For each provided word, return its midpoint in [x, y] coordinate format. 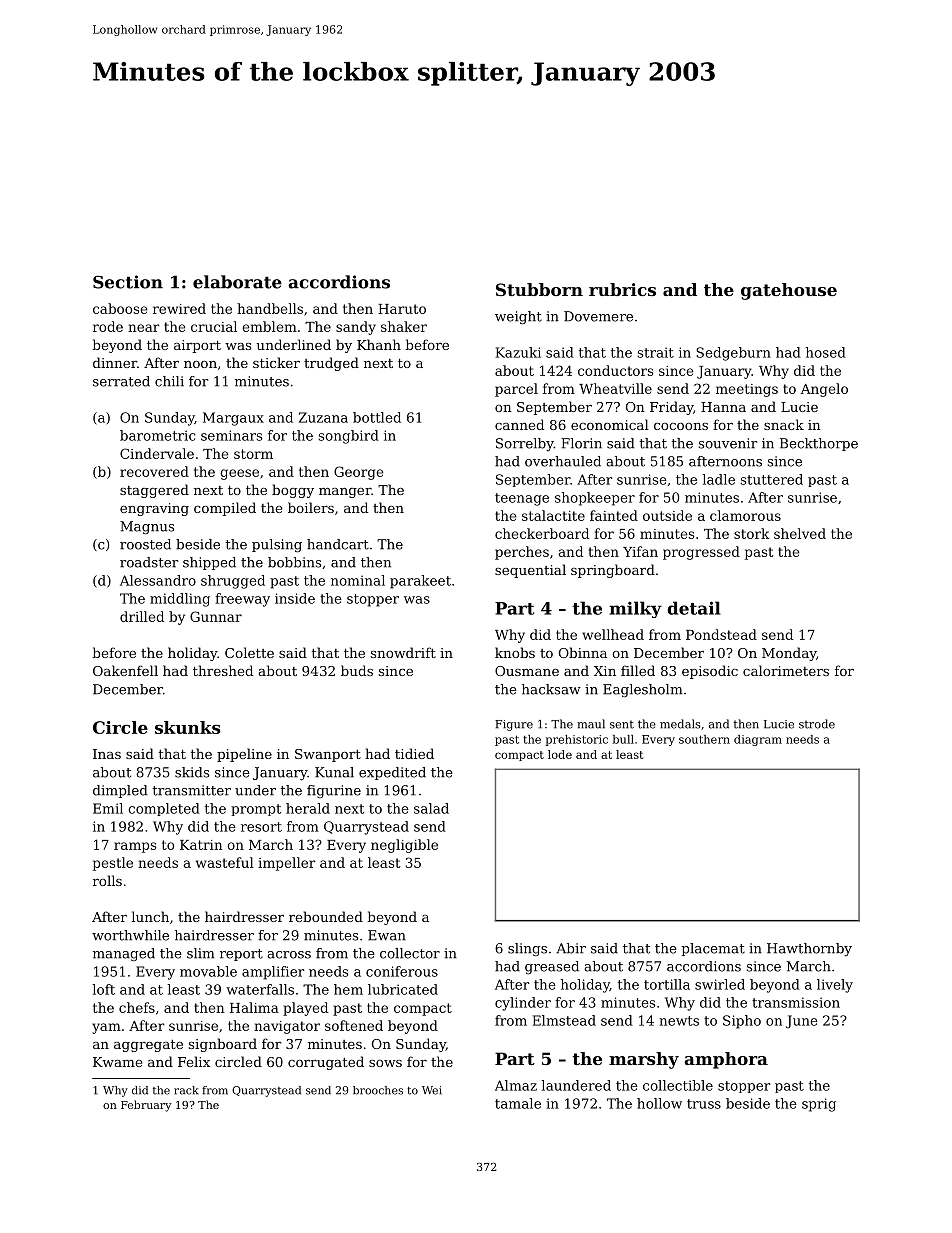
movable [208, 971]
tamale [518, 1103]
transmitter [191, 790]
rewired [179, 308]
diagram [758, 740]
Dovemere [598, 316]
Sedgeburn [733, 354]
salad [431, 808]
